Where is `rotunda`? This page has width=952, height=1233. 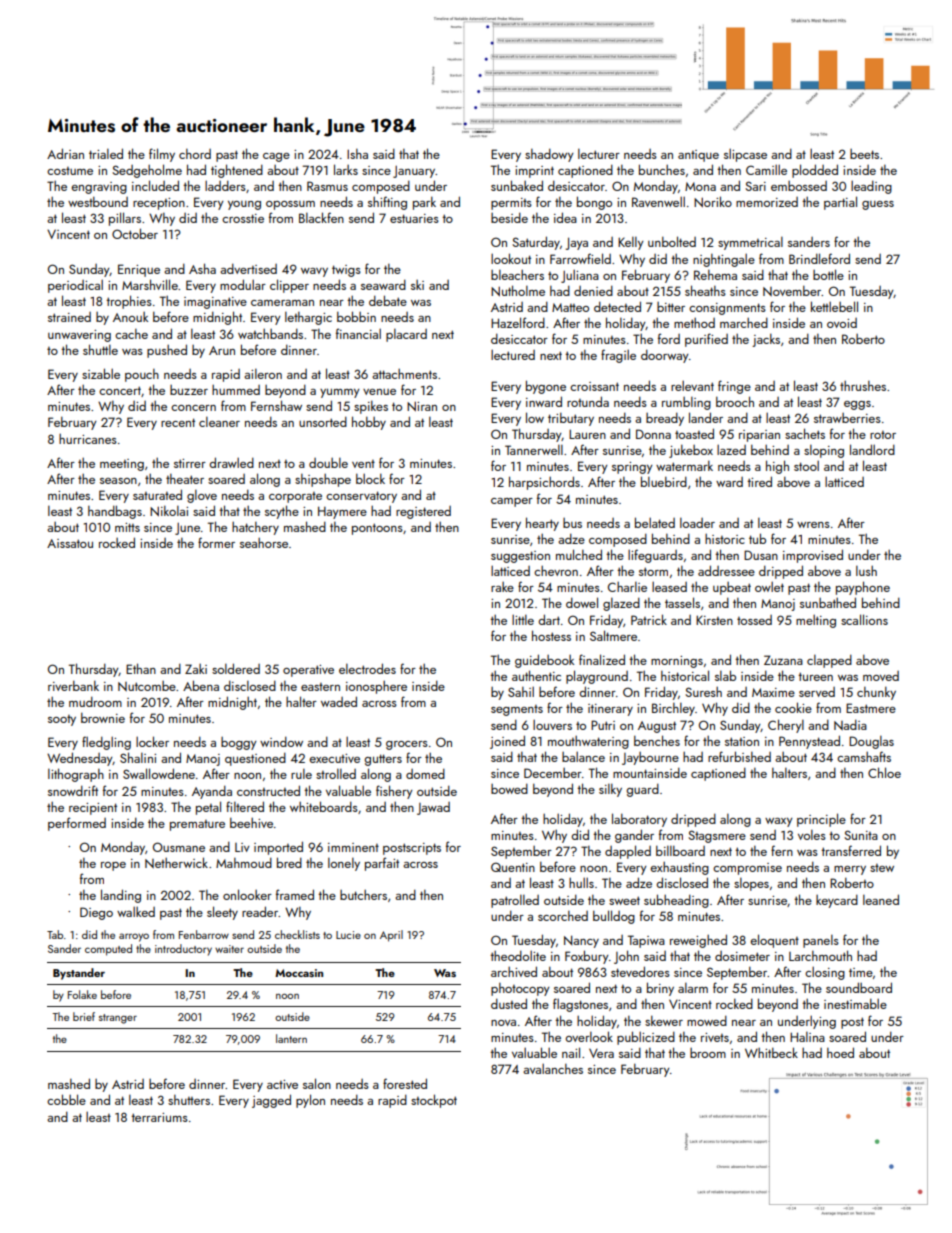
rotunda is located at coordinates (588, 401).
